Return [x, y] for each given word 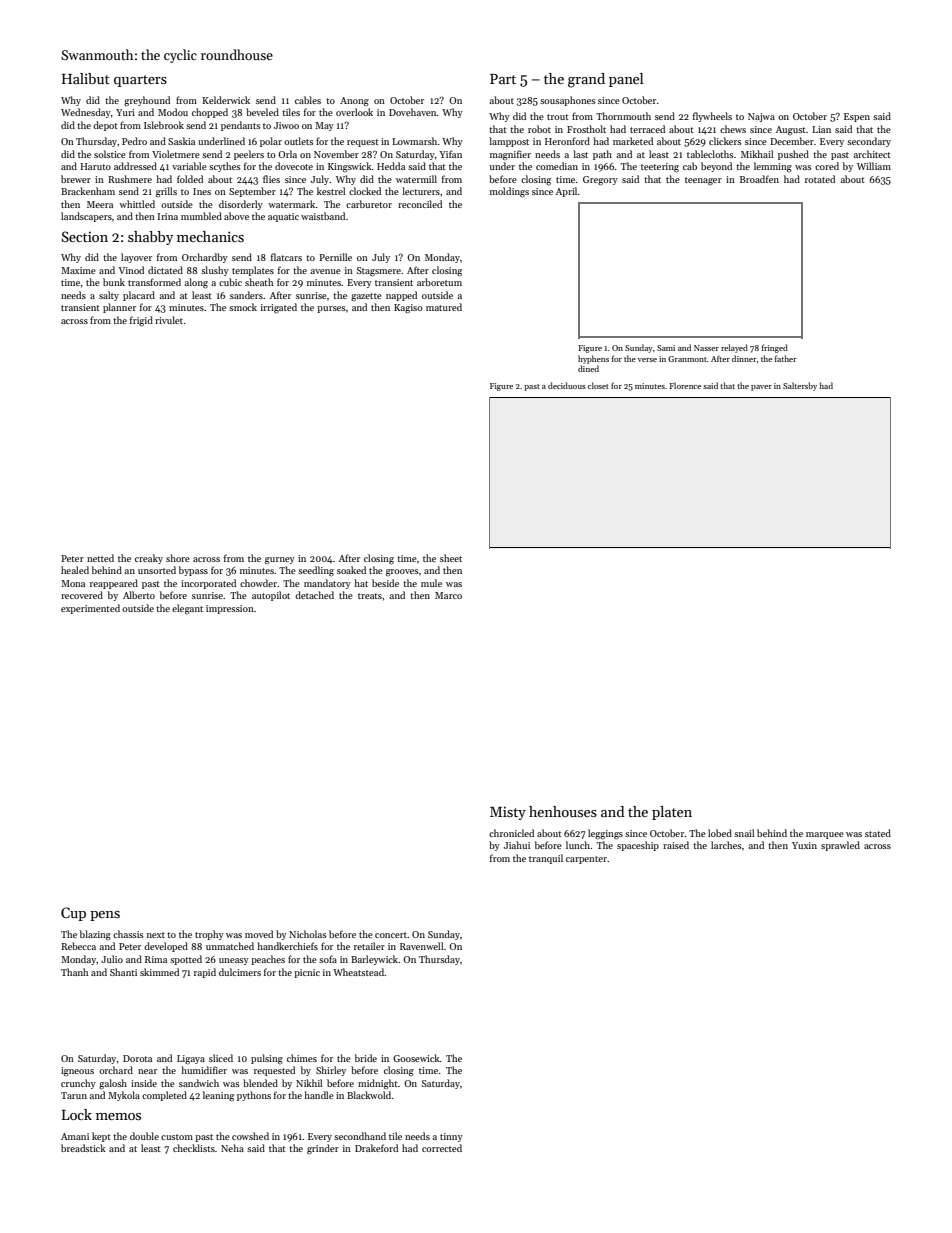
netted [100, 558]
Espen [857, 117]
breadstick [83, 1148]
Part [503, 79]
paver [761, 388]
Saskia [181, 141]
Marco [448, 595]
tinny [451, 1137]
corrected [442, 1148]
